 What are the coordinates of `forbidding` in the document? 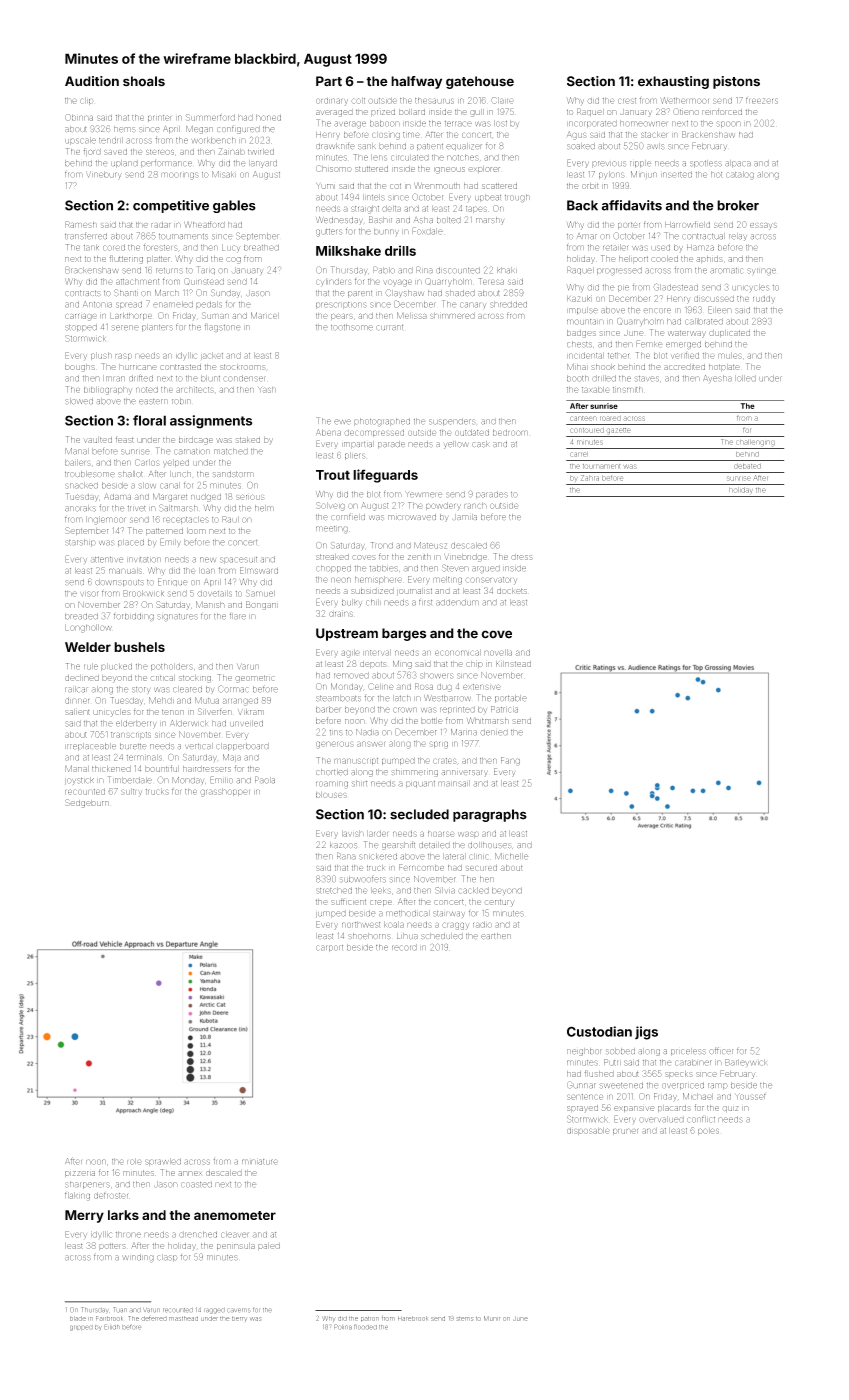 It's located at (134, 617).
